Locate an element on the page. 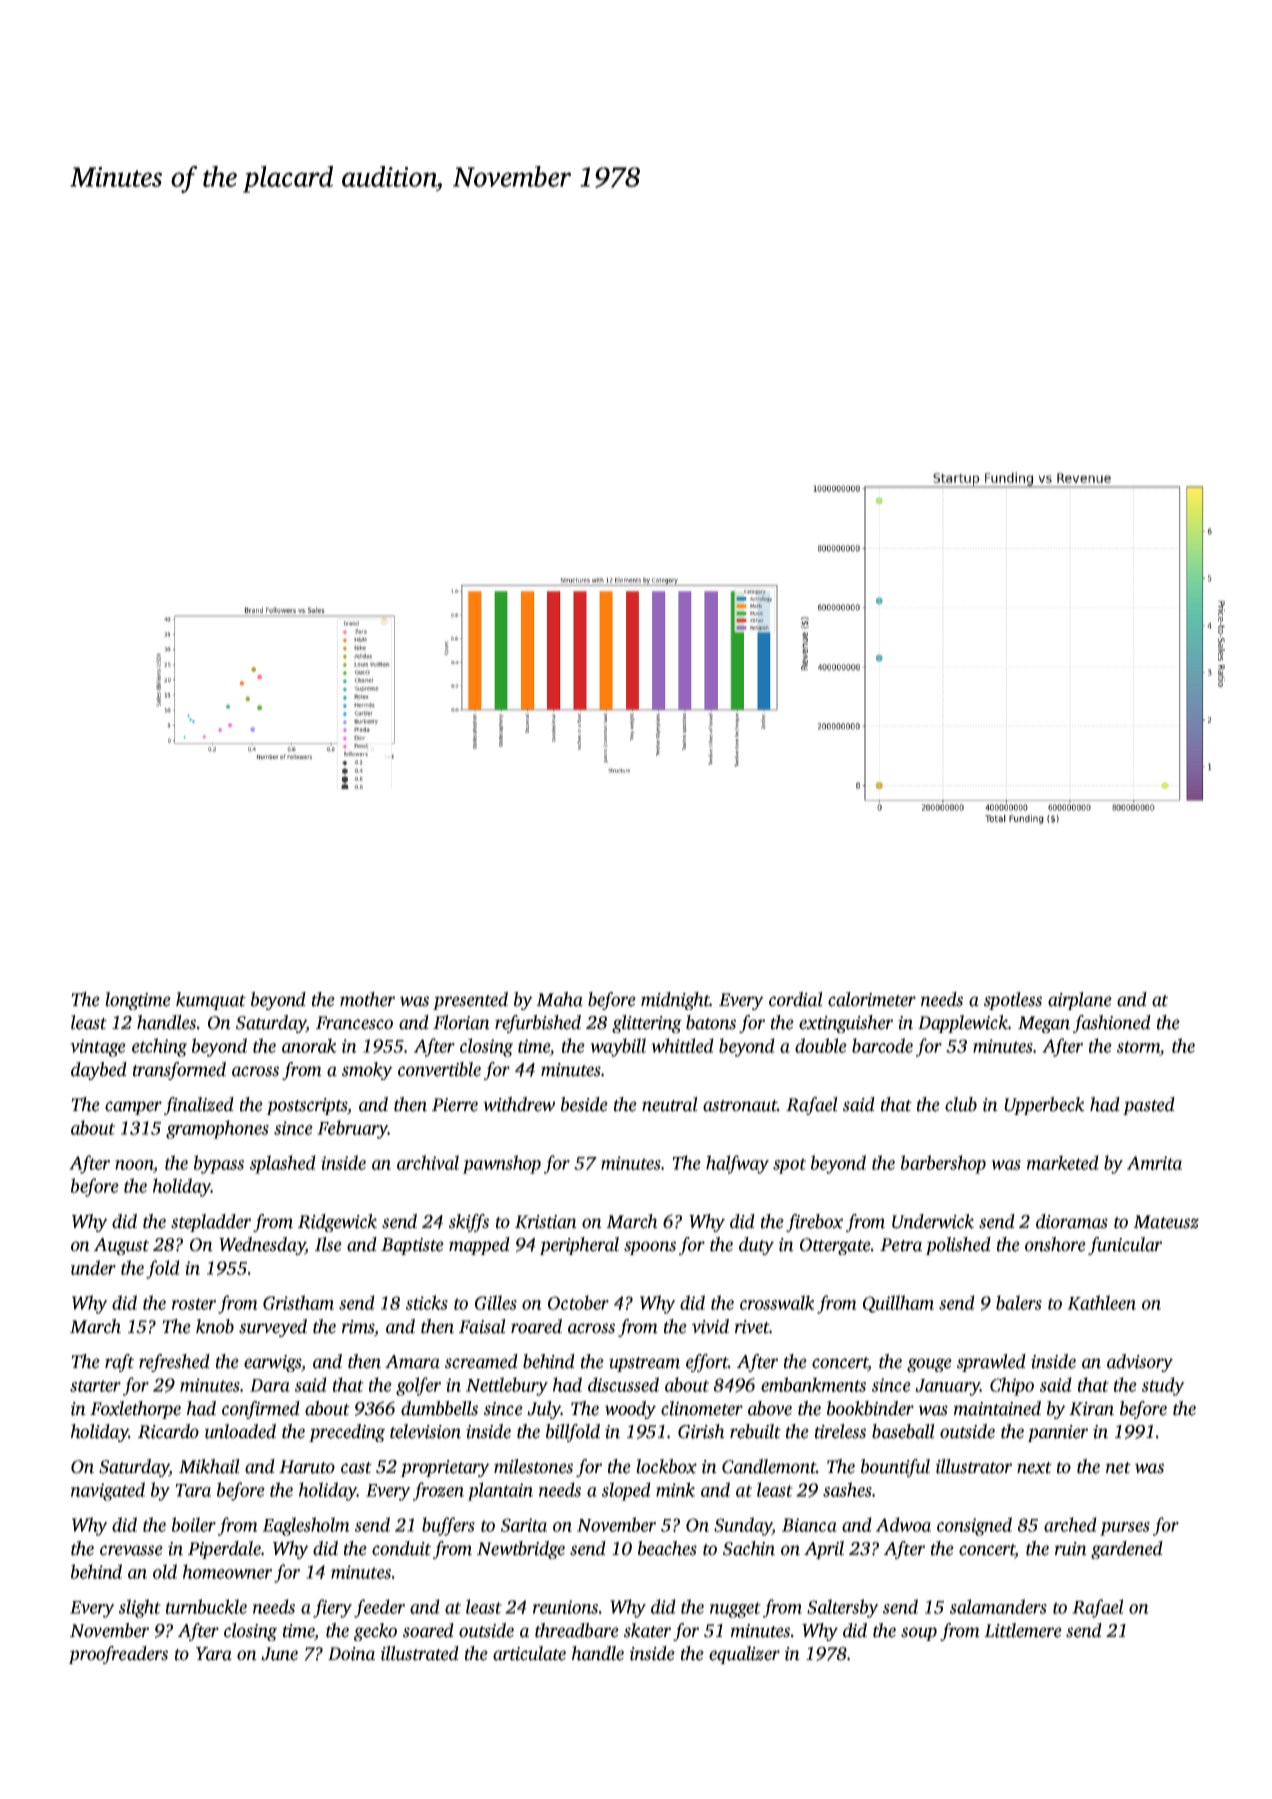 Image resolution: width=1272 pixels, height=1799 pixels. equalizer is located at coordinates (744, 1655).
